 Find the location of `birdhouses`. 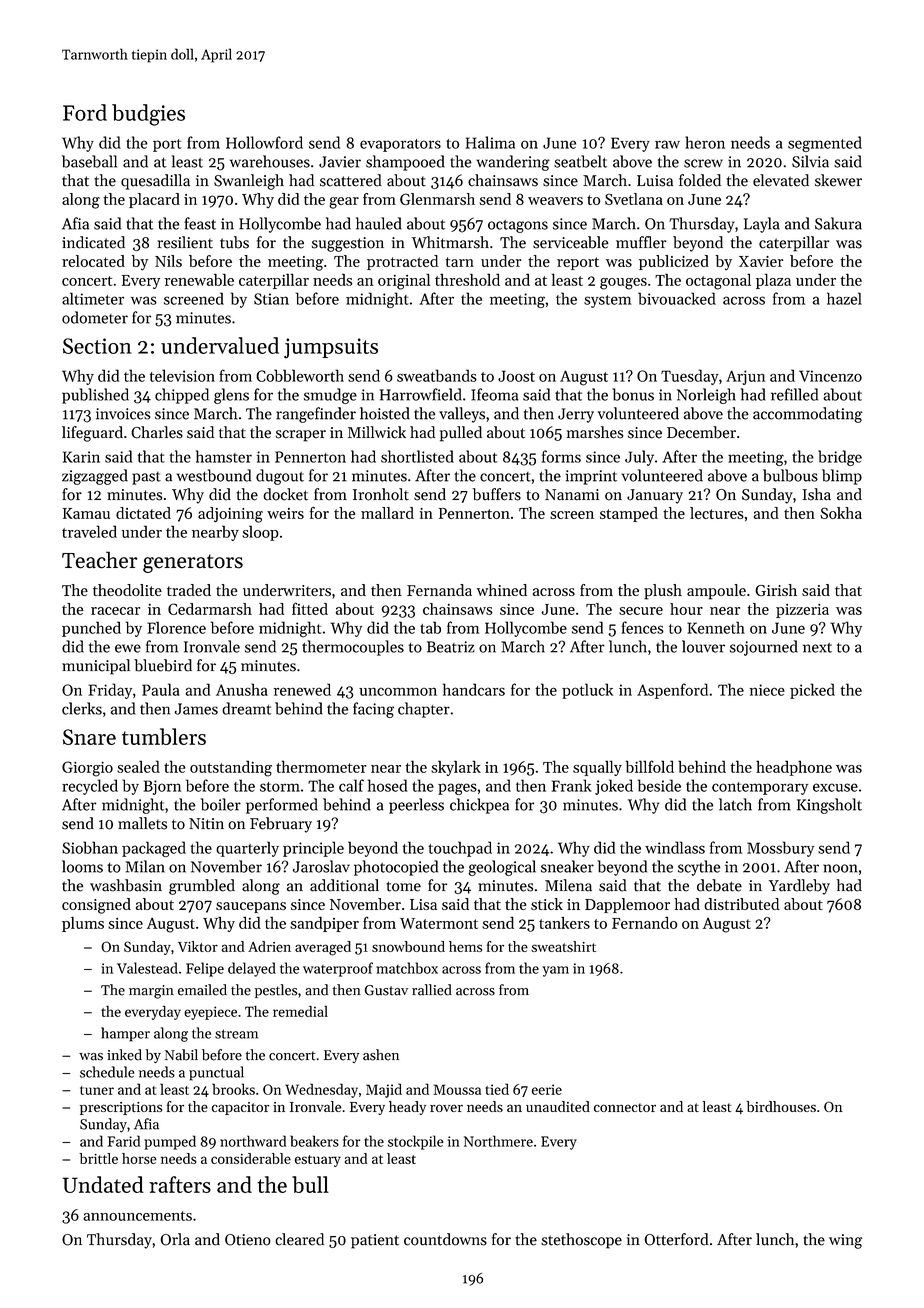

birdhouses is located at coordinates (781, 1106).
